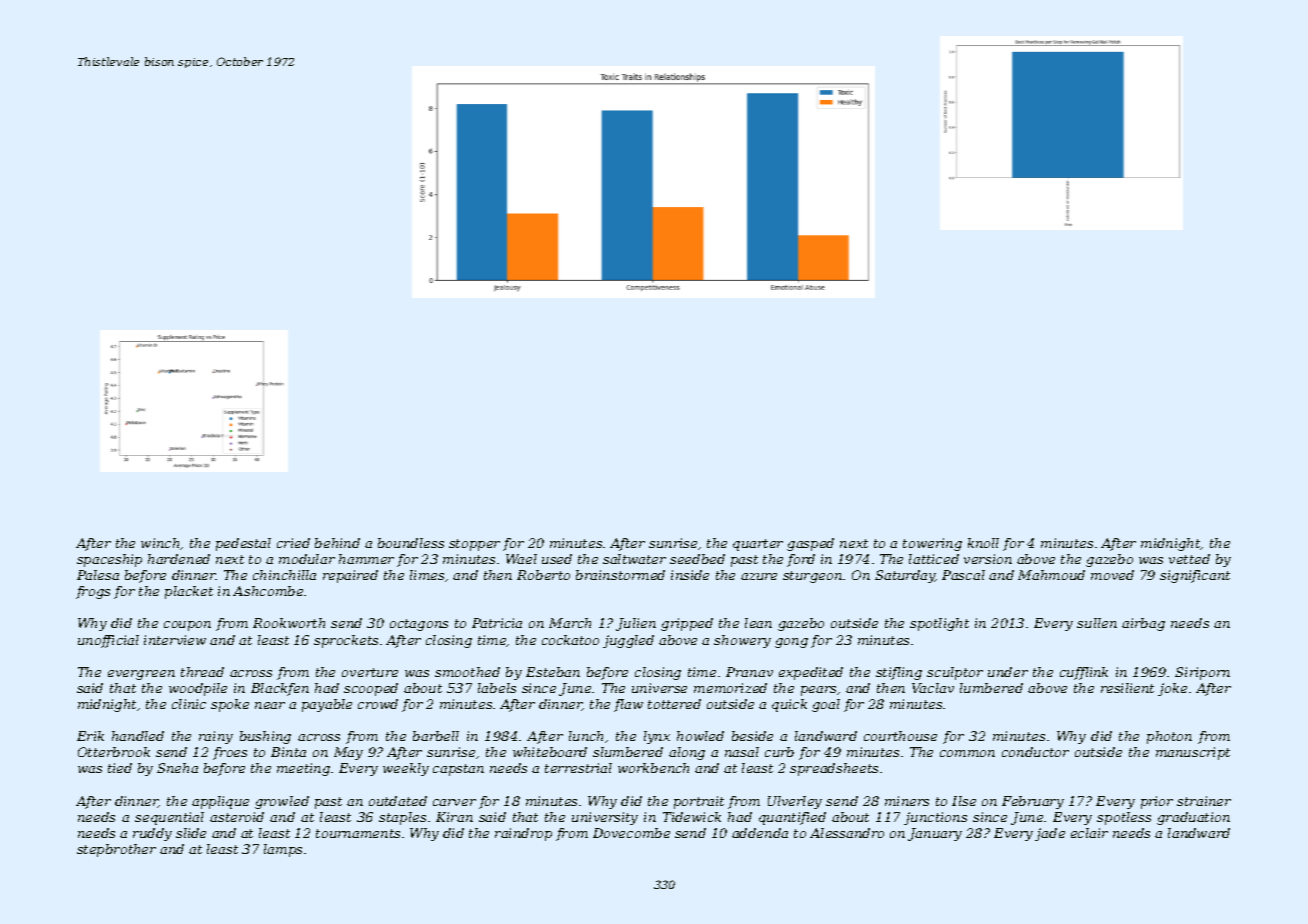 The height and width of the document is (924, 1308). What do you see at coordinates (687, 753) in the document?
I see `along` at bounding box center [687, 753].
